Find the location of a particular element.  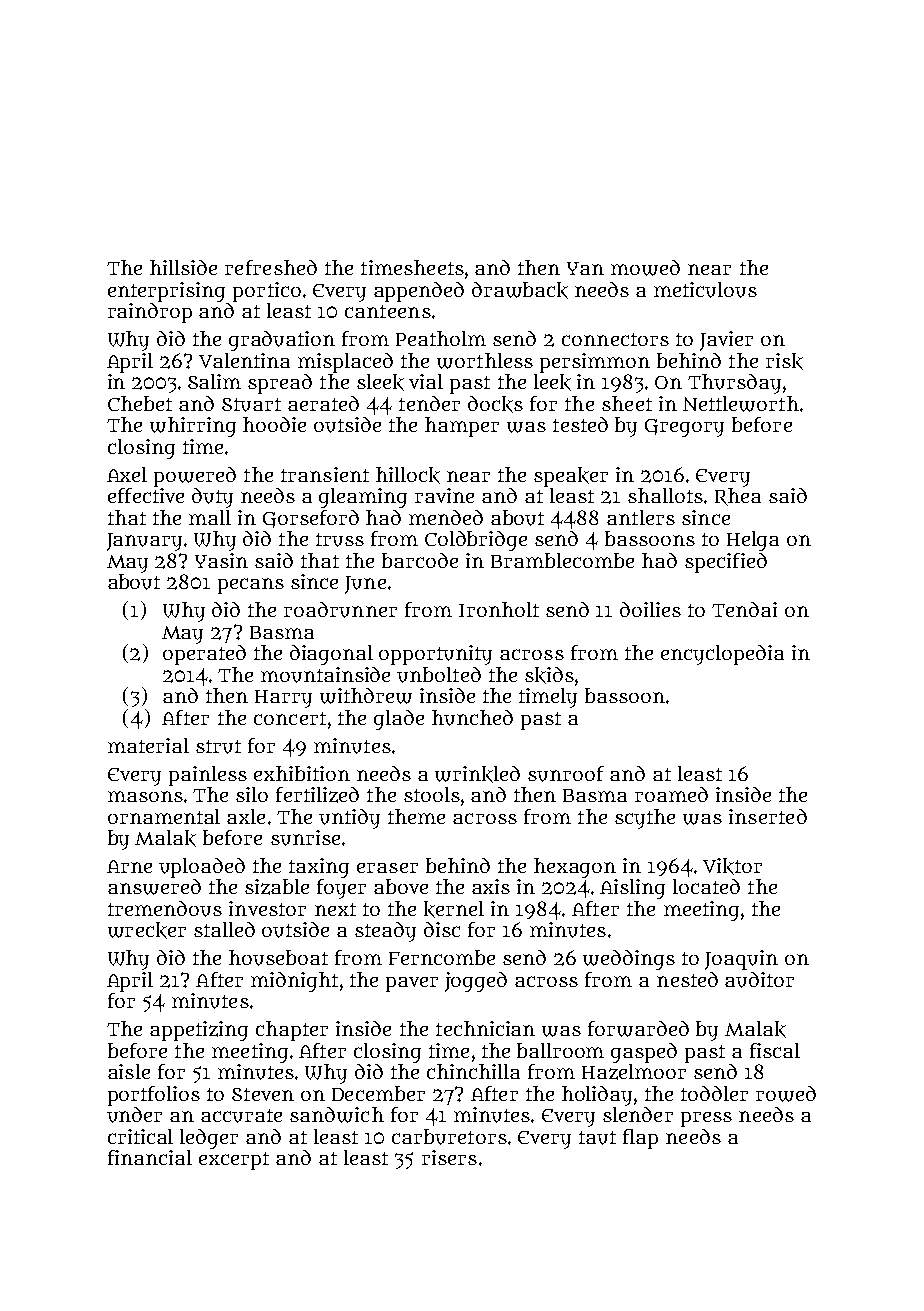

theme is located at coordinates (416, 816).
